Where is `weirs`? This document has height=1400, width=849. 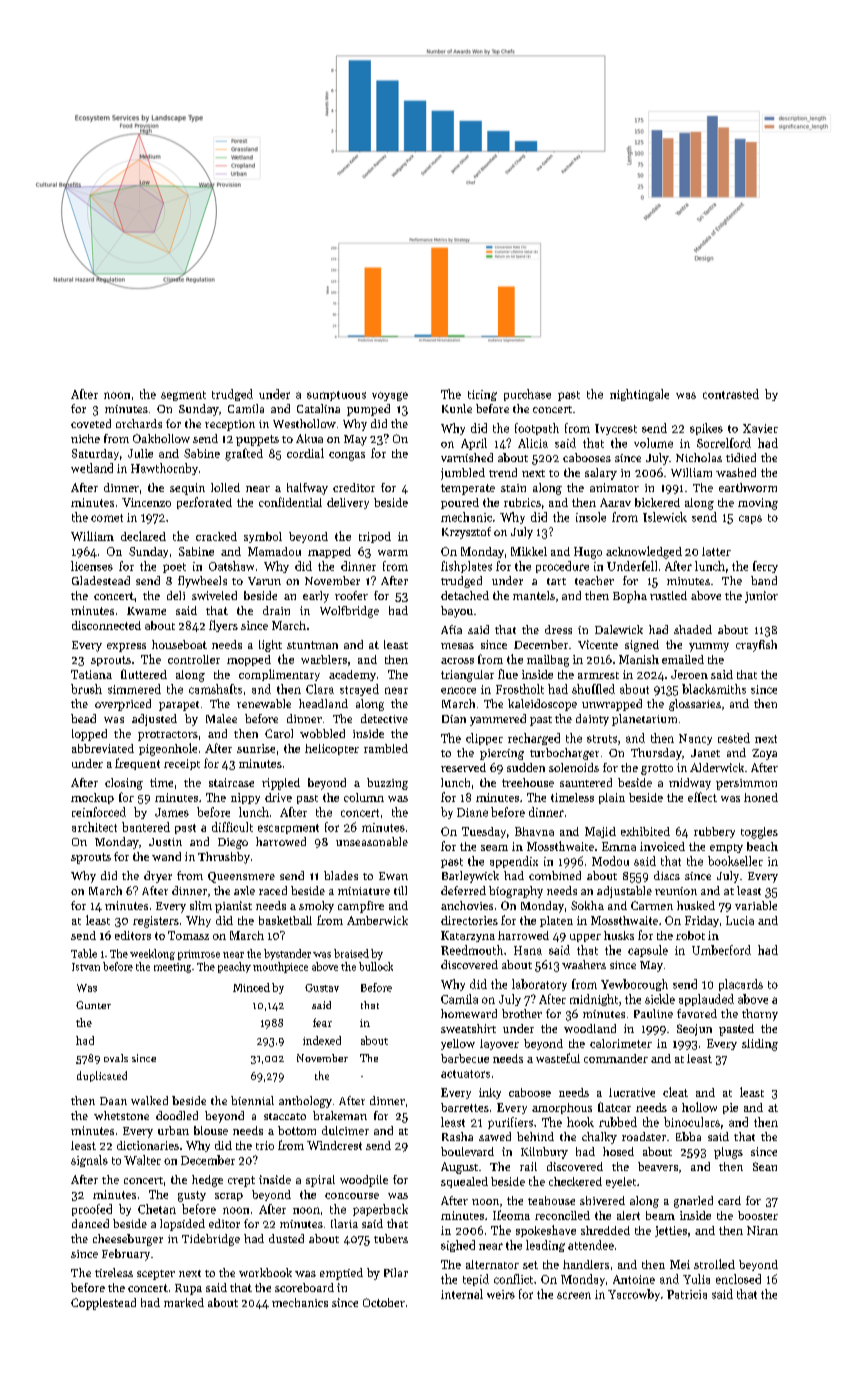
weirs is located at coordinates (501, 1294).
